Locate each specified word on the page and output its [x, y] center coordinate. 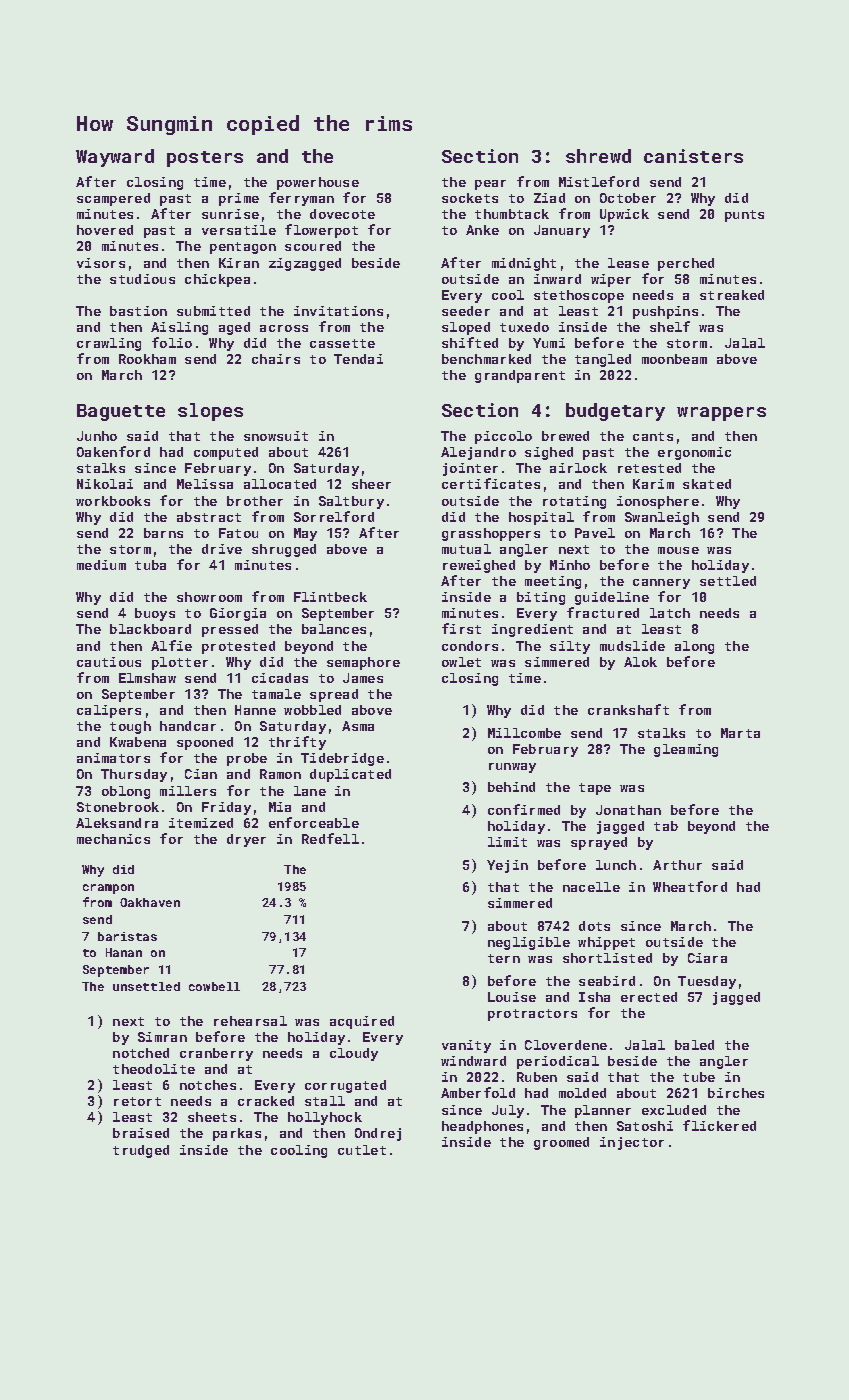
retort [137, 1101]
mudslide [632, 646]
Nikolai [105, 484]
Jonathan [628, 810]
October [628, 198]
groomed [561, 1143]
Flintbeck [330, 597]
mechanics [113, 839]
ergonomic [694, 453]
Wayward [115, 158]
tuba [150, 565]
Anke [482, 230]
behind [511, 787]
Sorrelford [334, 516]
